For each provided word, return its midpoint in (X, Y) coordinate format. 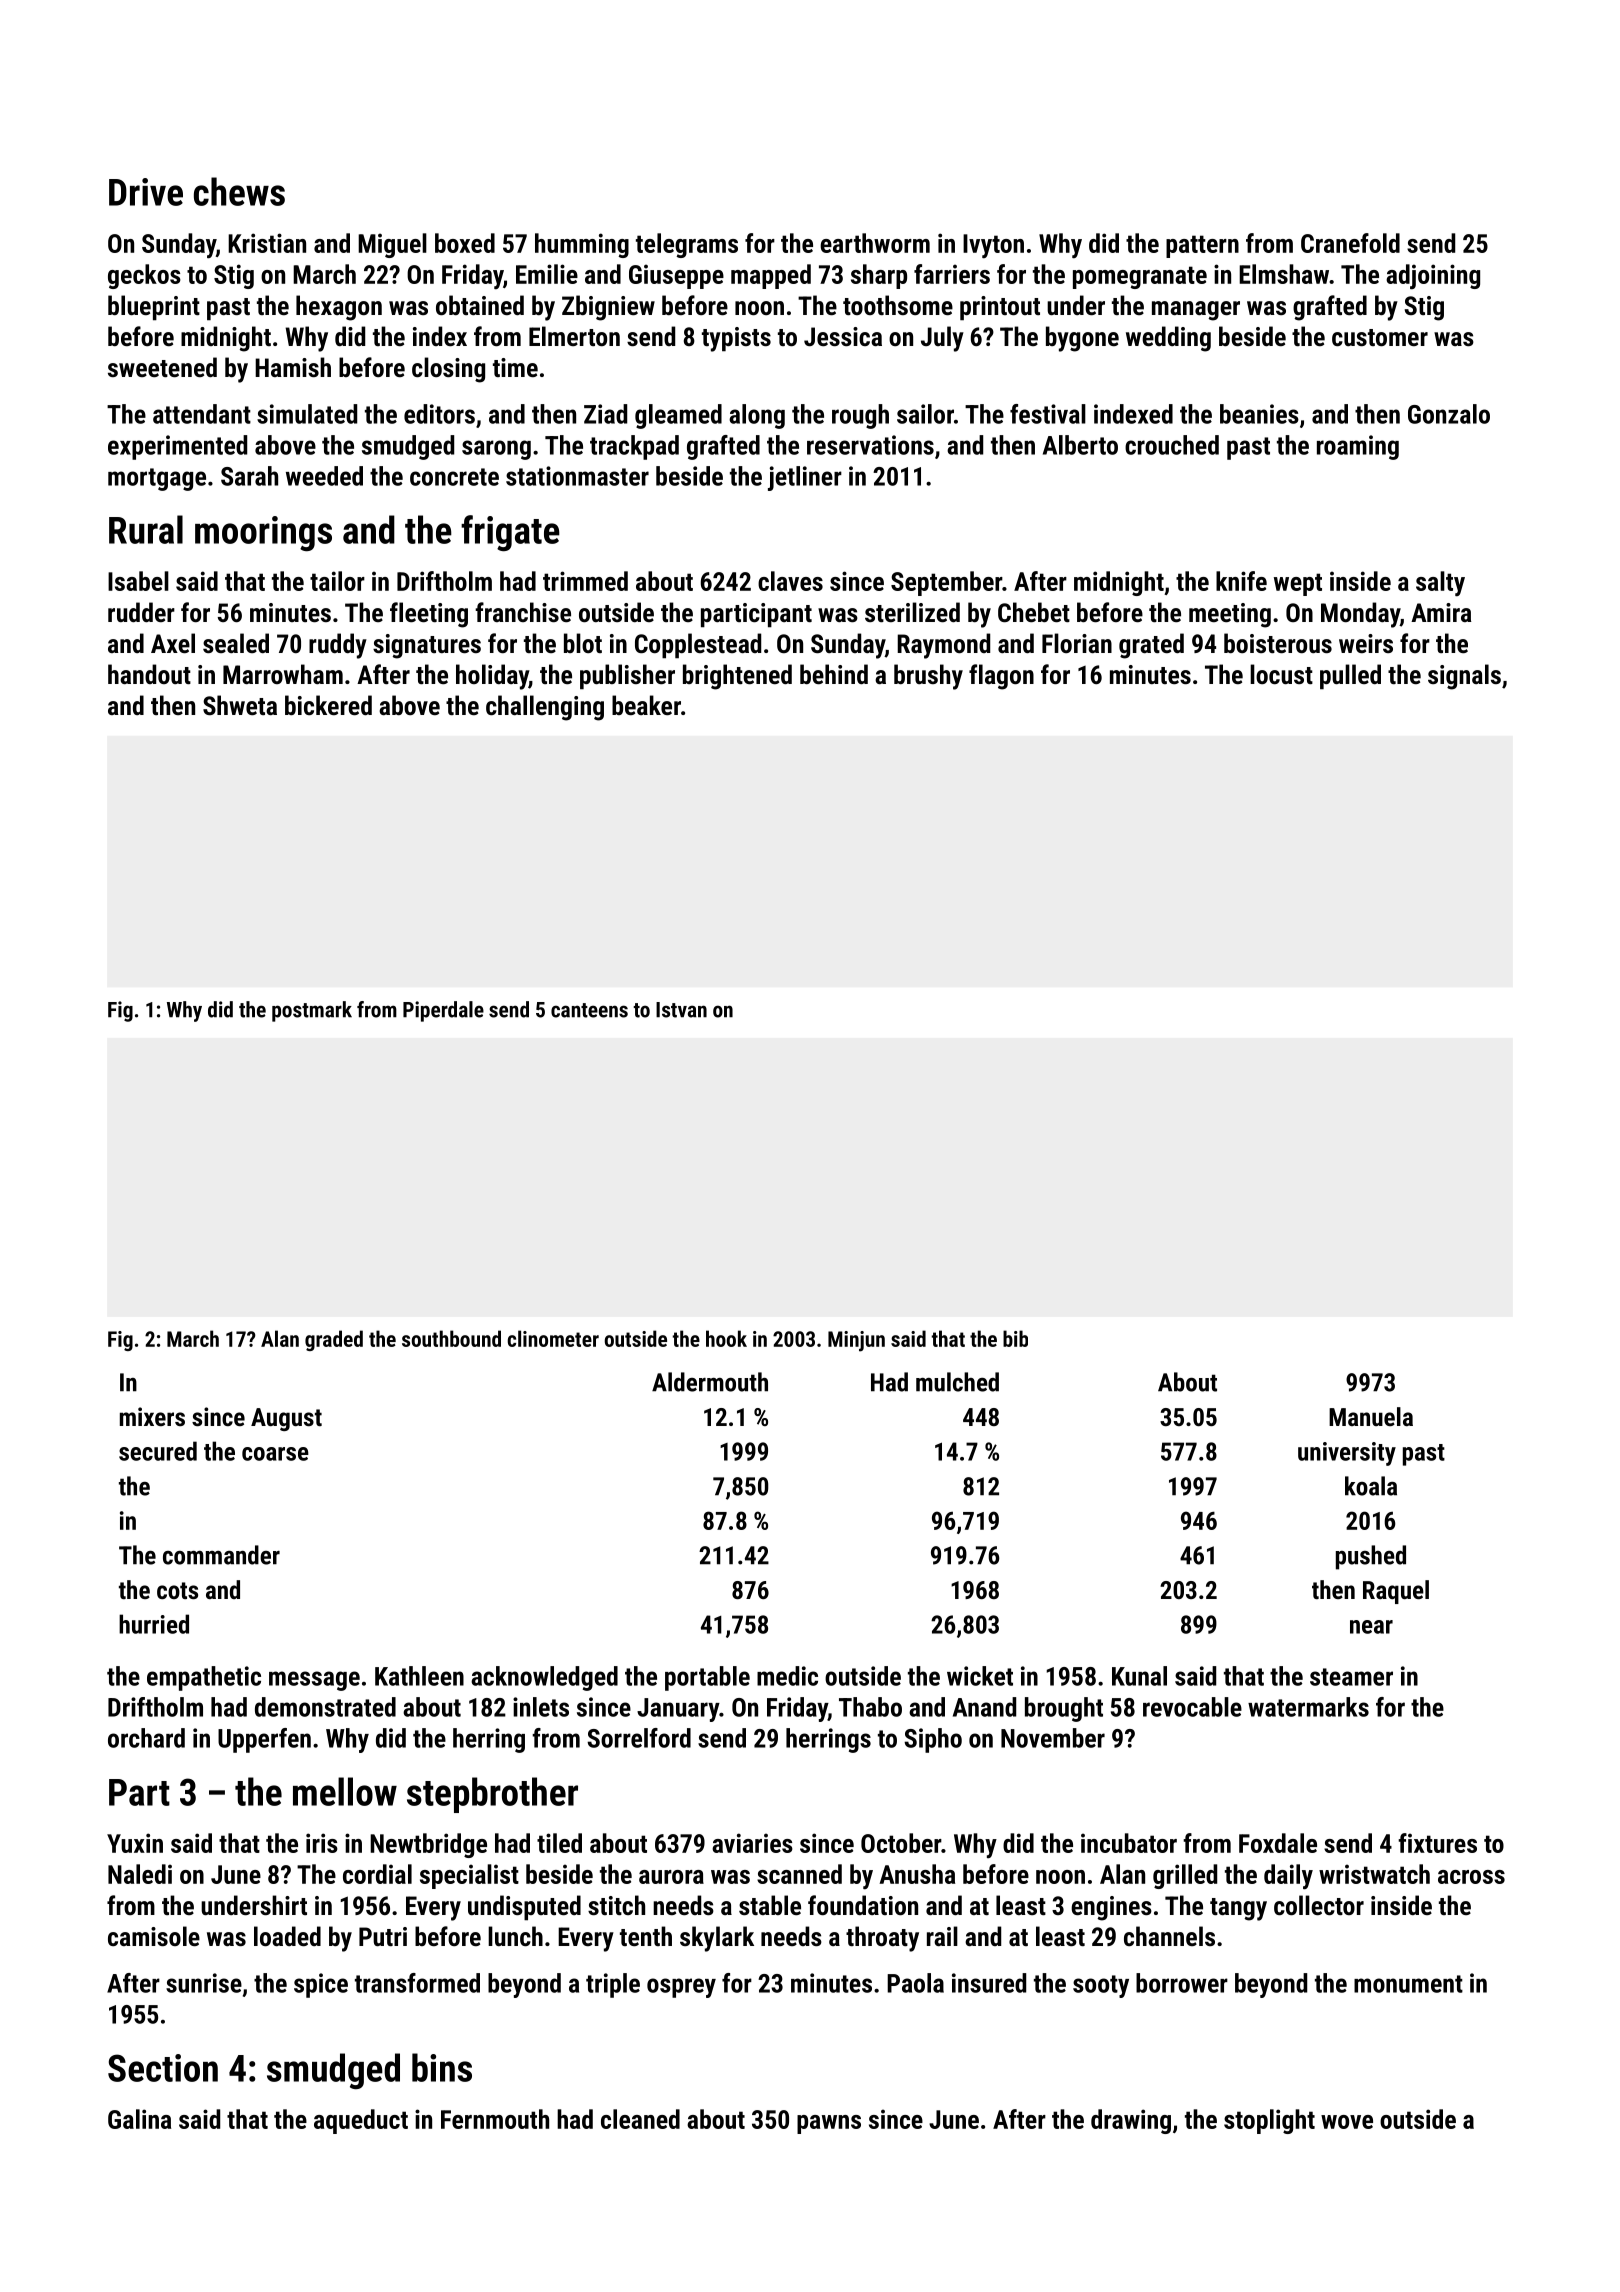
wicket (980, 1676)
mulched (957, 1382)
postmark (312, 1011)
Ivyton (993, 246)
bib (1015, 1338)
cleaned (640, 2119)
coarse (275, 1454)
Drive (146, 192)
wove (1347, 2122)
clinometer (553, 1338)
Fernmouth (495, 2119)
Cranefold (1350, 243)
